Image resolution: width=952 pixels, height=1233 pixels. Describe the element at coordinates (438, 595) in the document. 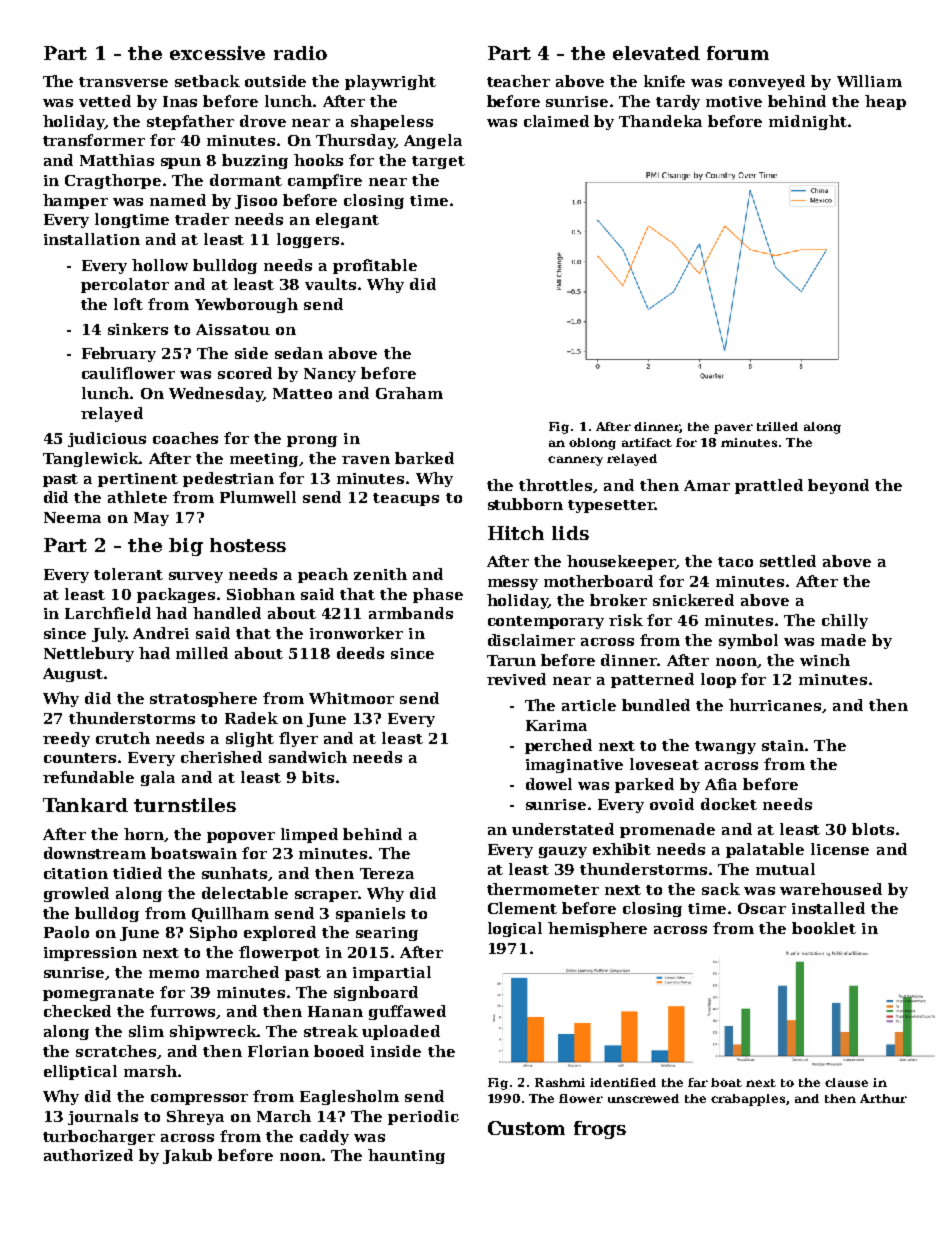

I see `phase` at that location.
